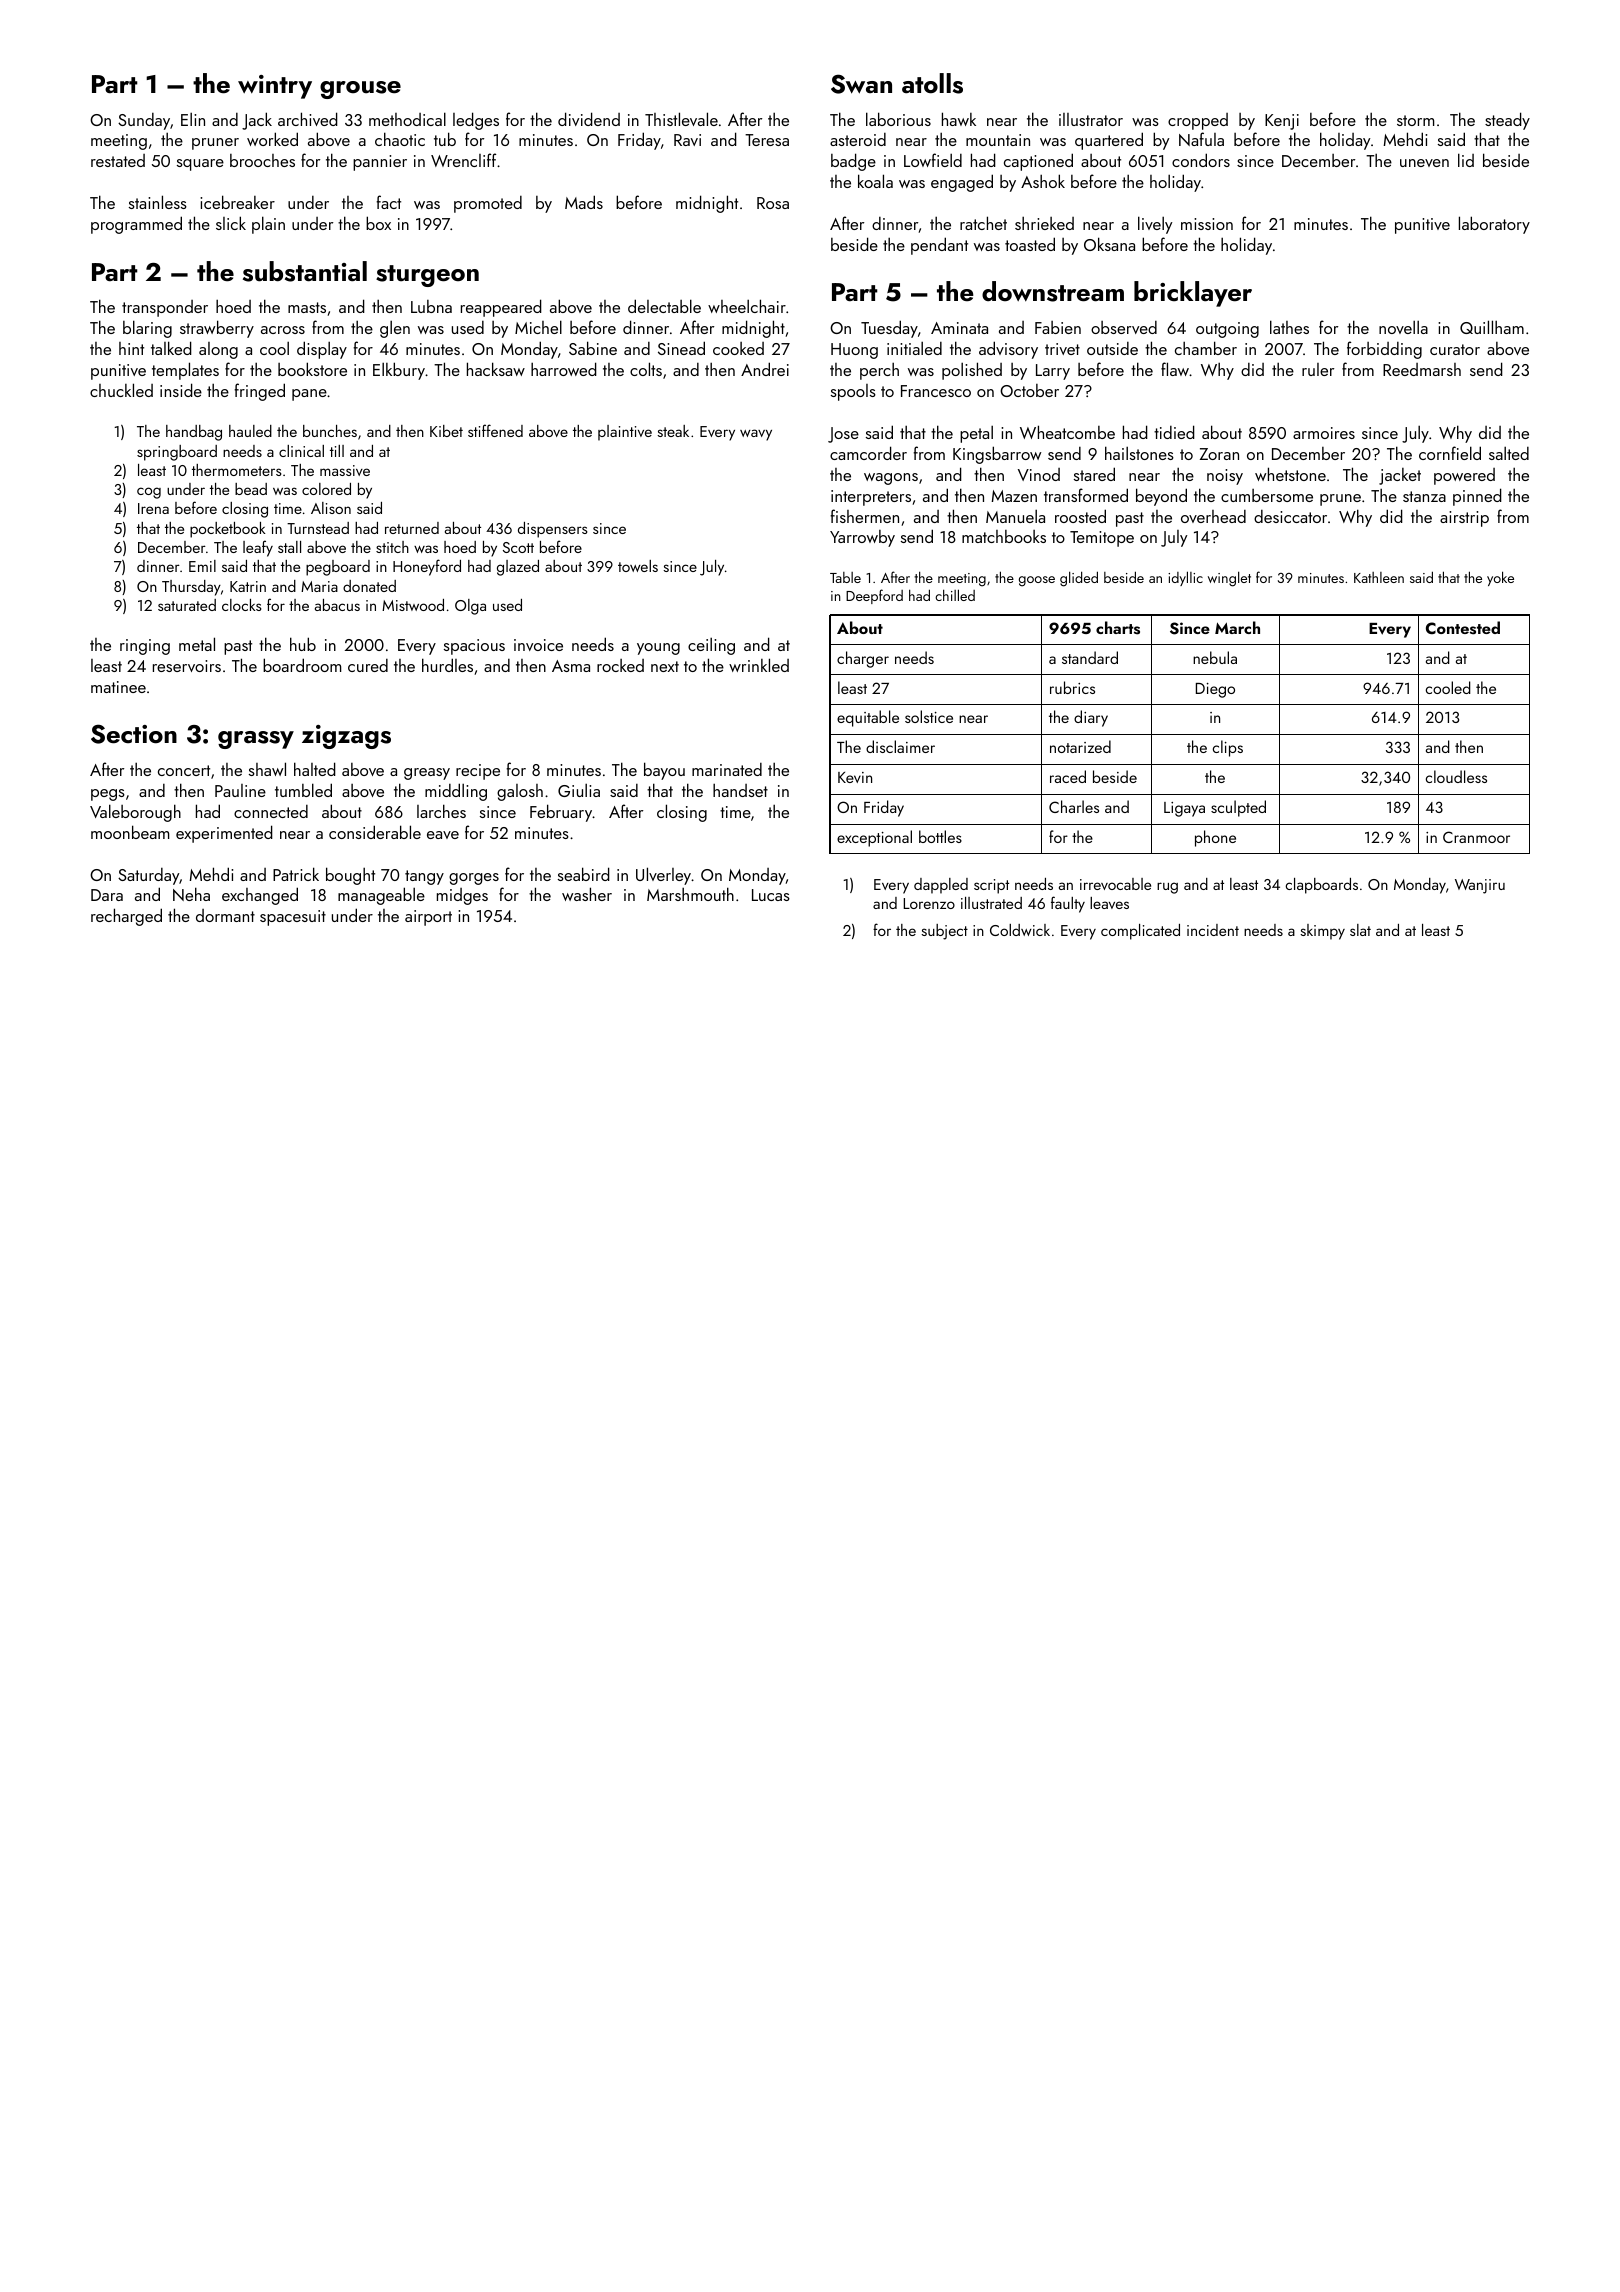  I want to click on masts, so click(307, 307).
